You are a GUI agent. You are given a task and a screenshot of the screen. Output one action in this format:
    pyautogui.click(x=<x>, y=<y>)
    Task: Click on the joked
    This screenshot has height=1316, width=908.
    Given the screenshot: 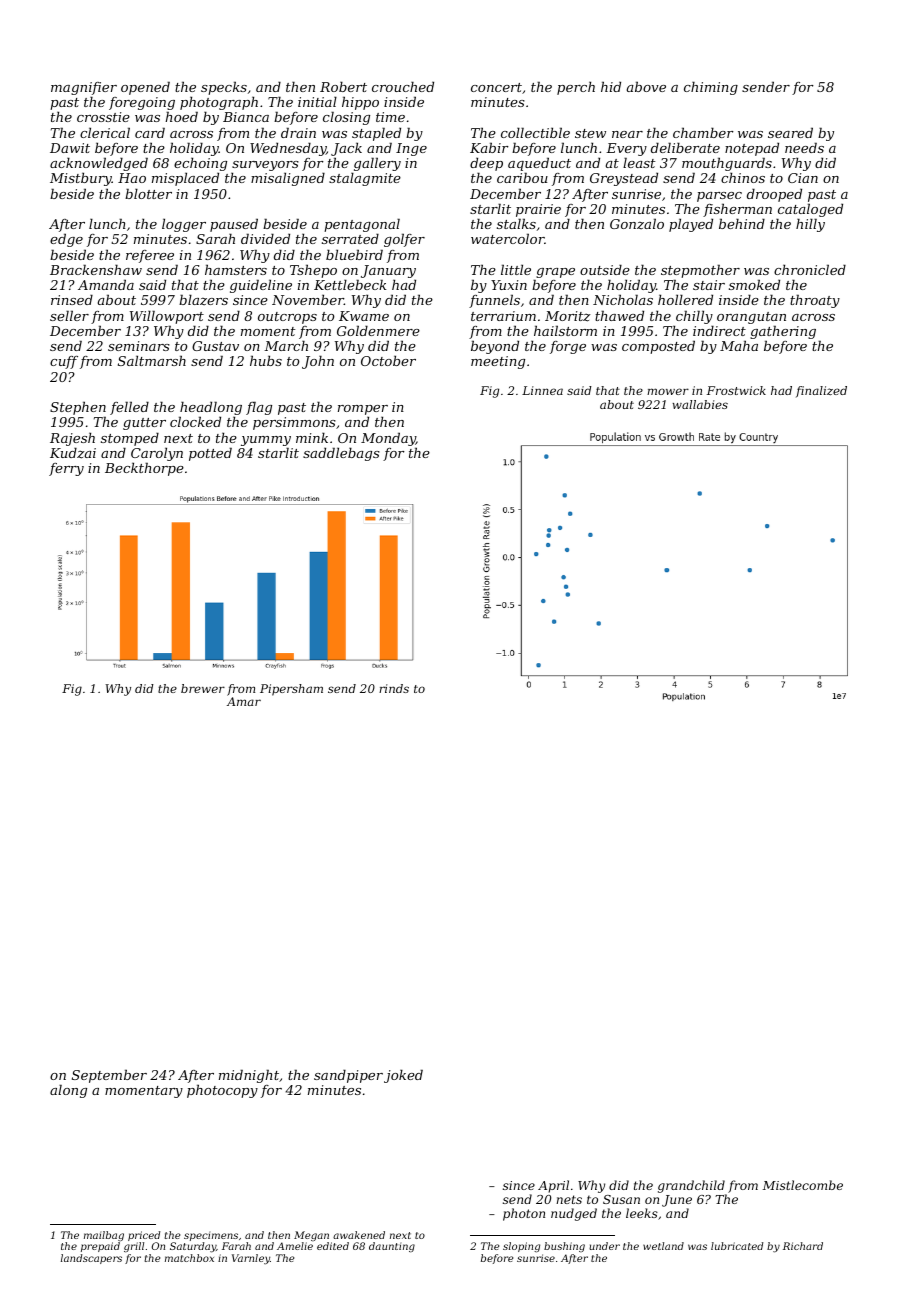 What is the action you would take?
    pyautogui.click(x=403, y=1076)
